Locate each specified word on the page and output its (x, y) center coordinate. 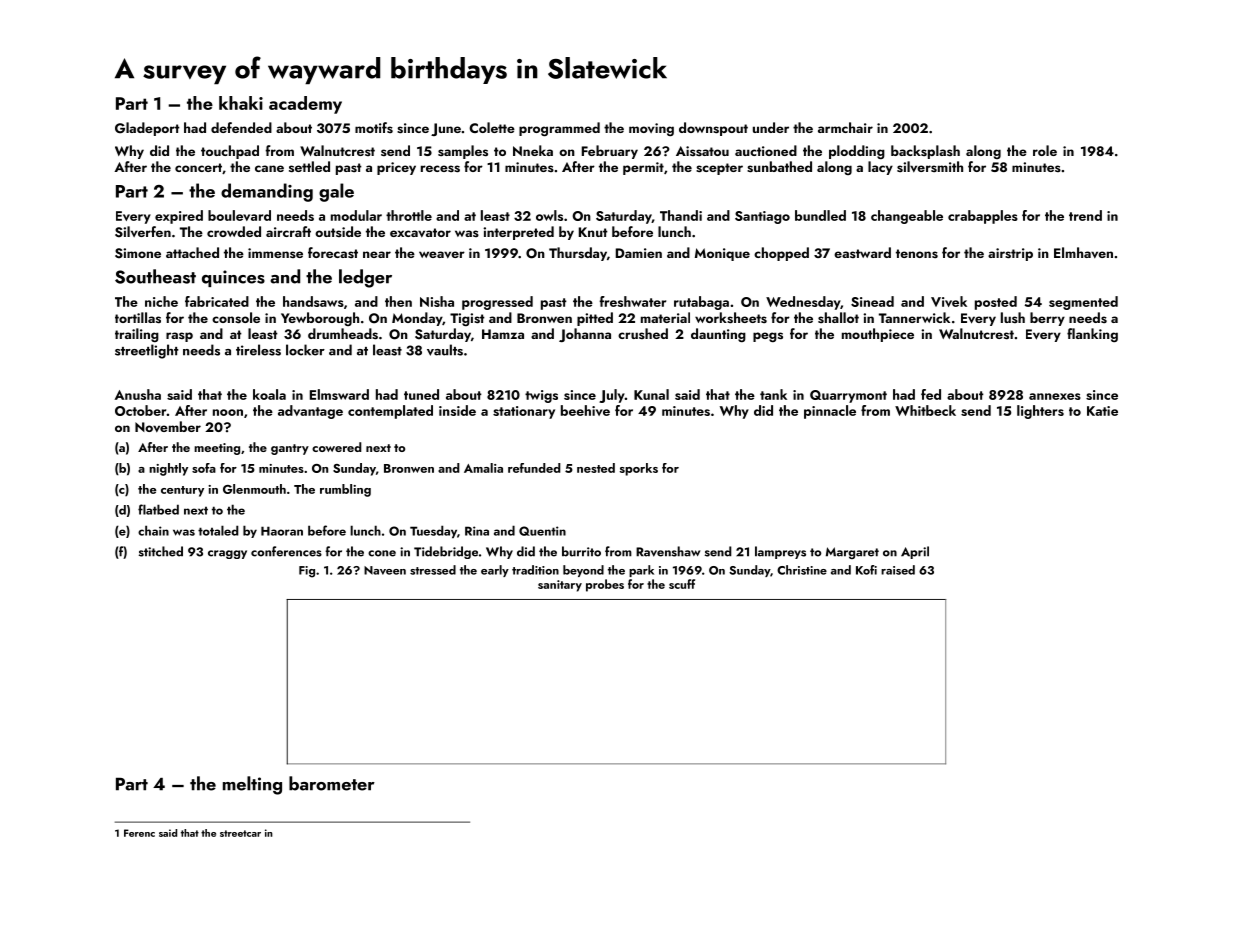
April (915, 552)
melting (252, 785)
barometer (332, 783)
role (1045, 150)
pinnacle (830, 412)
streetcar (240, 833)
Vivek (949, 301)
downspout (713, 129)
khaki (241, 103)
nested (596, 468)
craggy (227, 554)
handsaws (313, 301)
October (141, 410)
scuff (682, 584)
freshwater (632, 301)
